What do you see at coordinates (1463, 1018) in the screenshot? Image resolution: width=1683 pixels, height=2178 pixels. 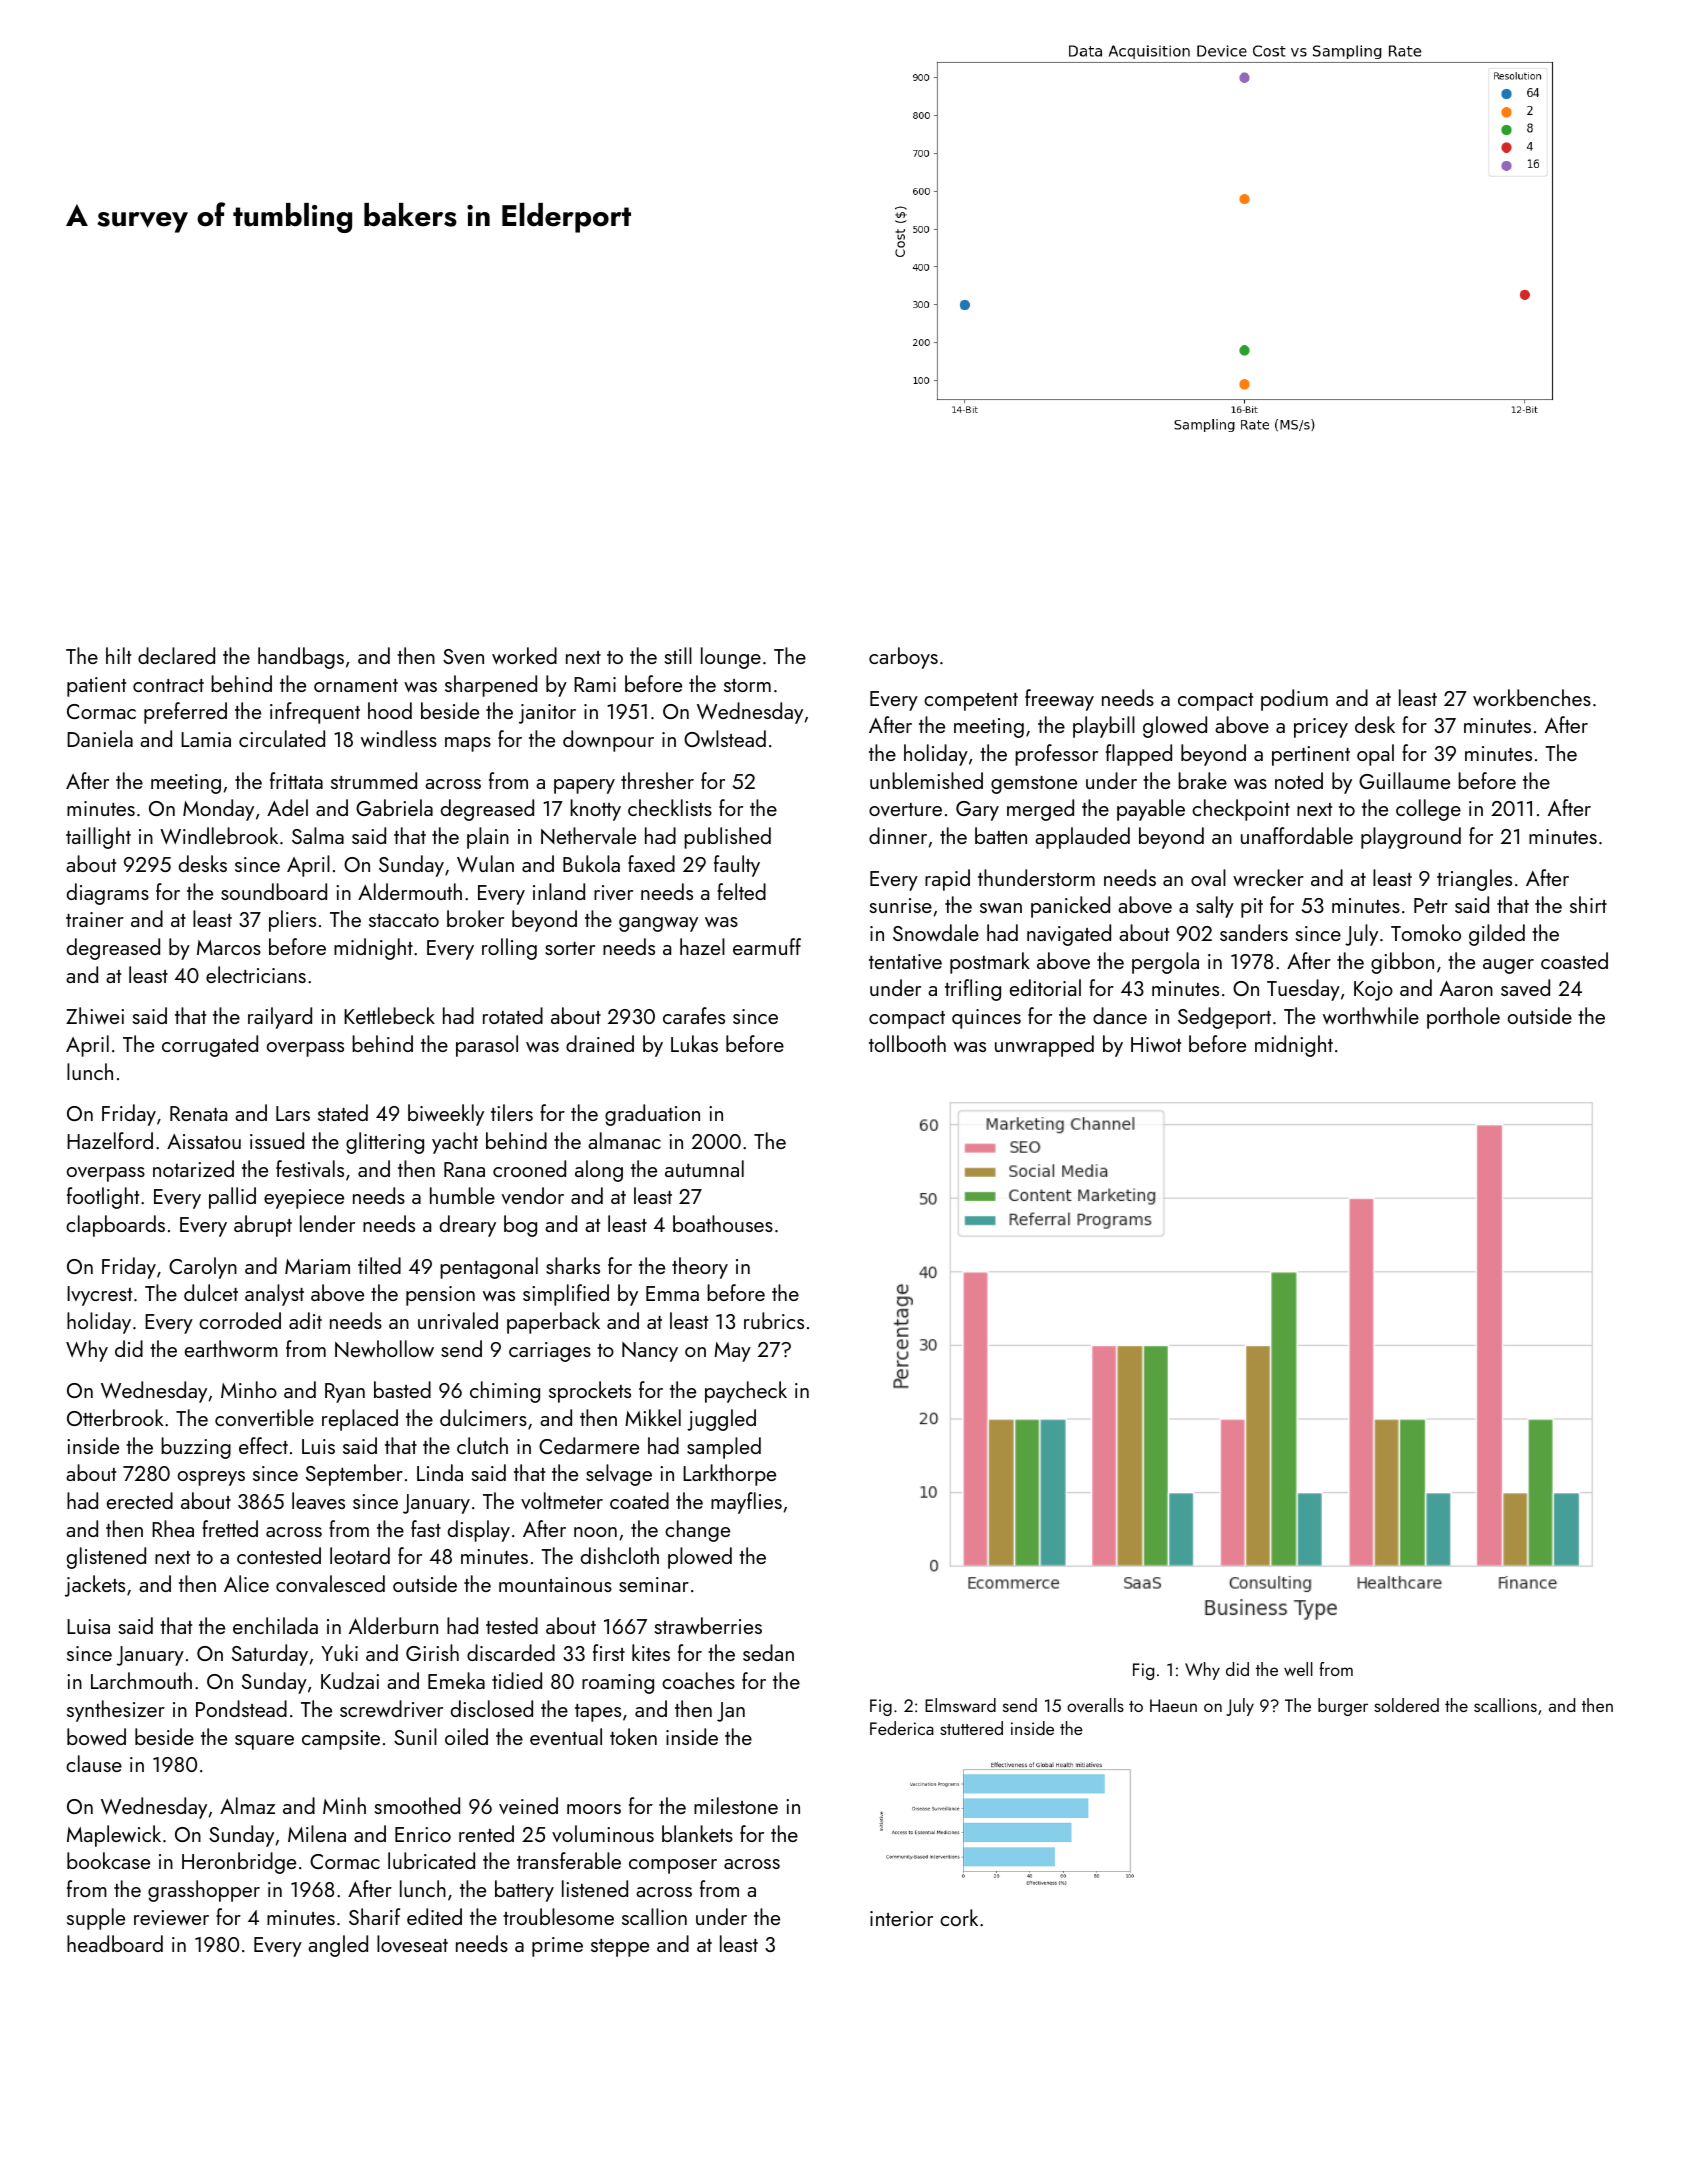 I see `porthole` at bounding box center [1463, 1018].
